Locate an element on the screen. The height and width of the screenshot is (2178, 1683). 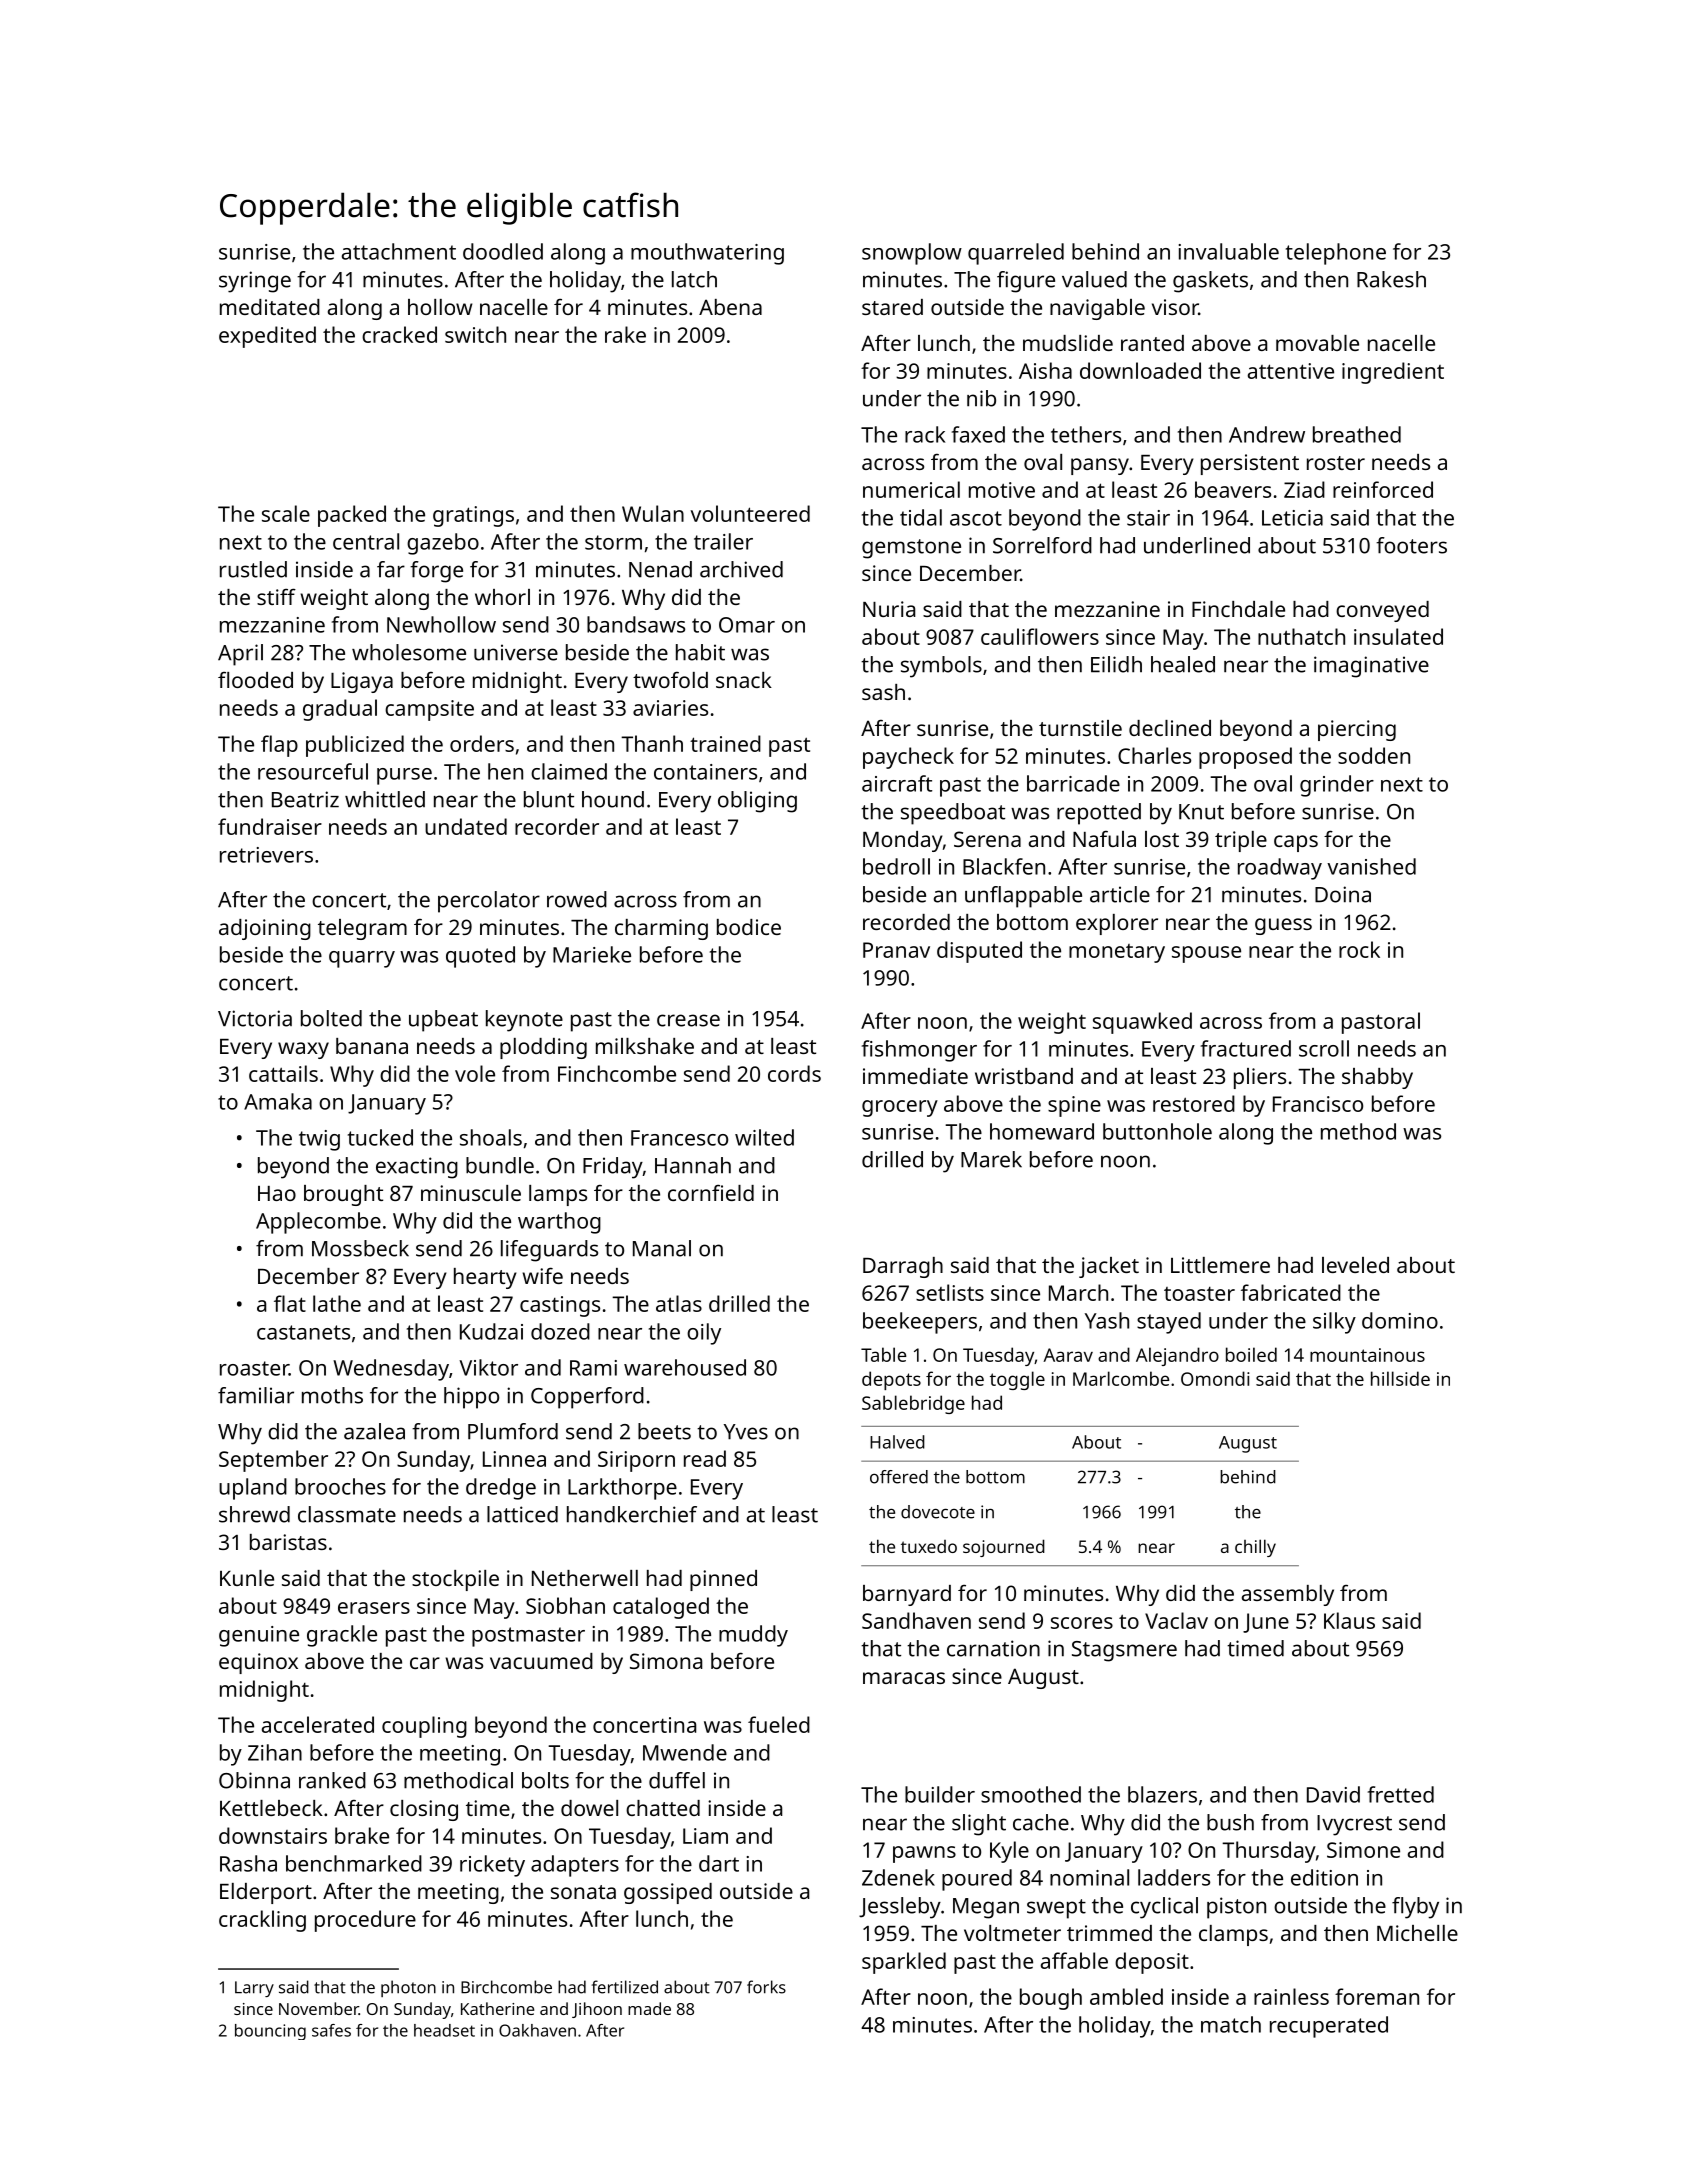
doodled is located at coordinates (503, 251).
